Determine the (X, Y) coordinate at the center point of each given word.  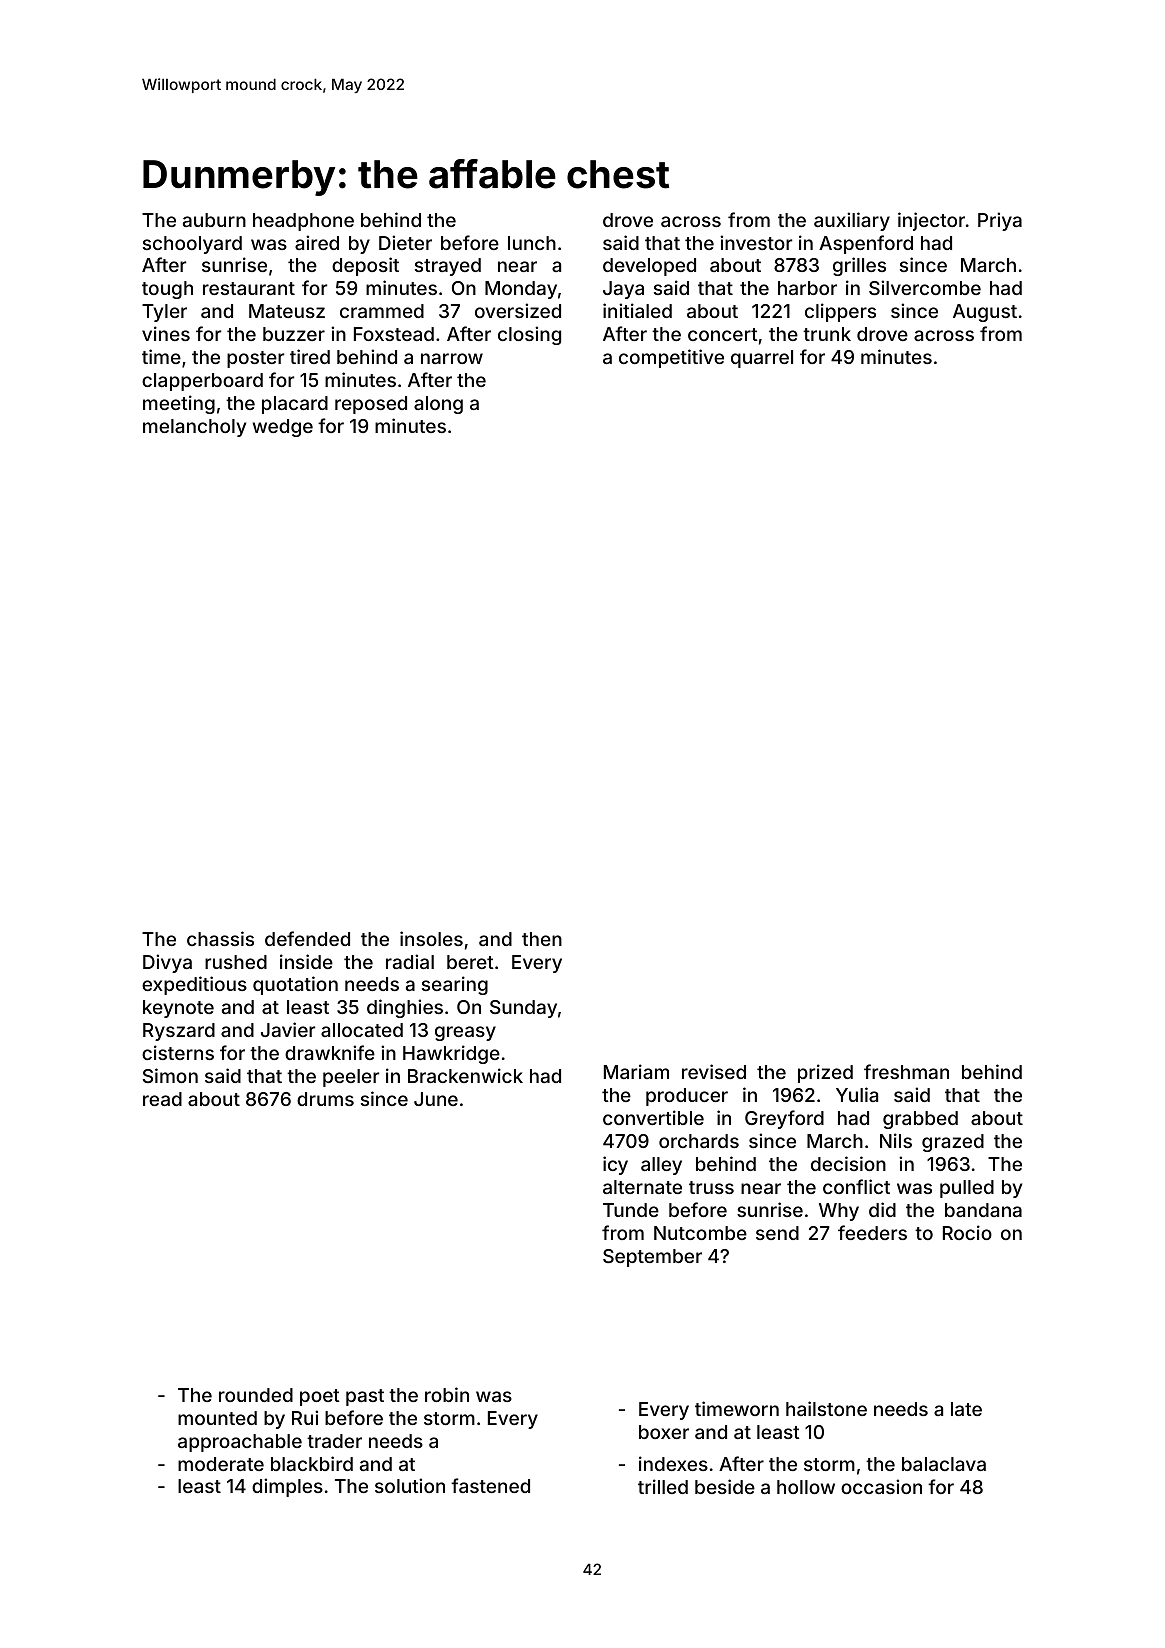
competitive (671, 358)
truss (711, 1187)
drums (325, 1099)
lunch (532, 243)
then (542, 939)
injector (931, 221)
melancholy (194, 428)
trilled (663, 1486)
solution (410, 1485)
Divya (167, 963)
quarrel (762, 359)
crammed (382, 311)
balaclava (944, 1464)
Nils (896, 1140)
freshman (906, 1071)
